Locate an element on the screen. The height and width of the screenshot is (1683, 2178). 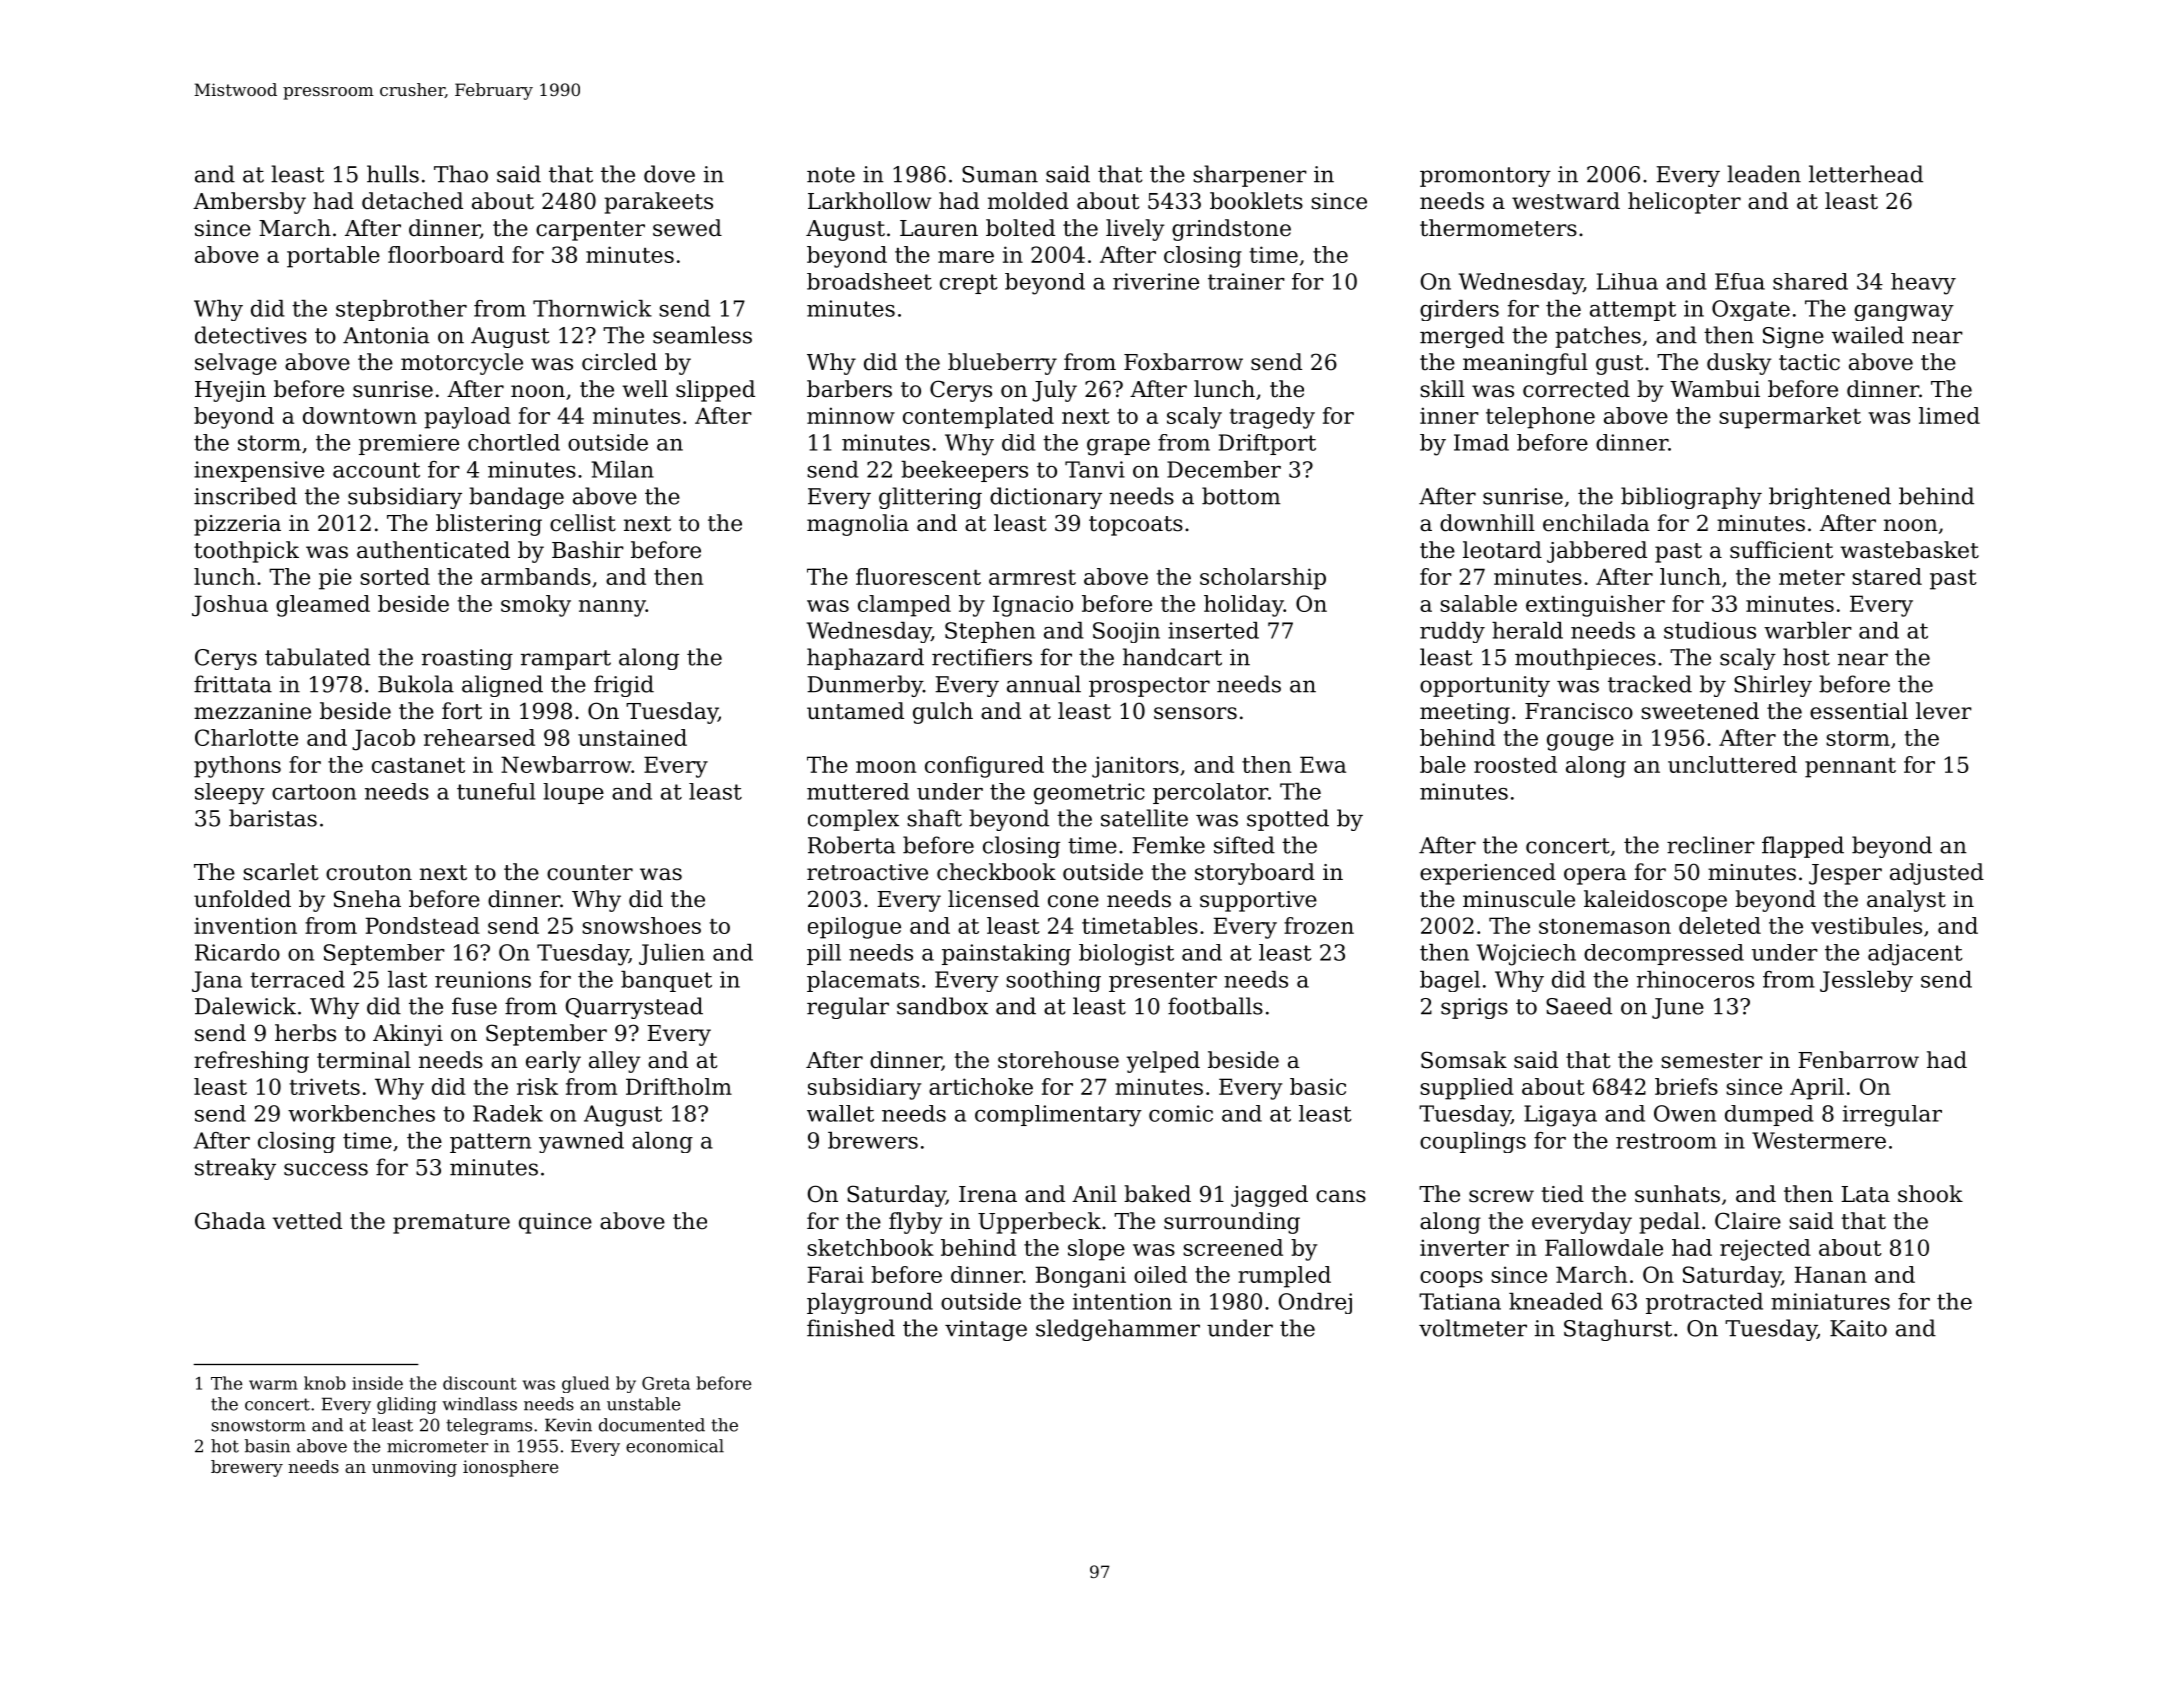
footballs is located at coordinates (1215, 1006).
